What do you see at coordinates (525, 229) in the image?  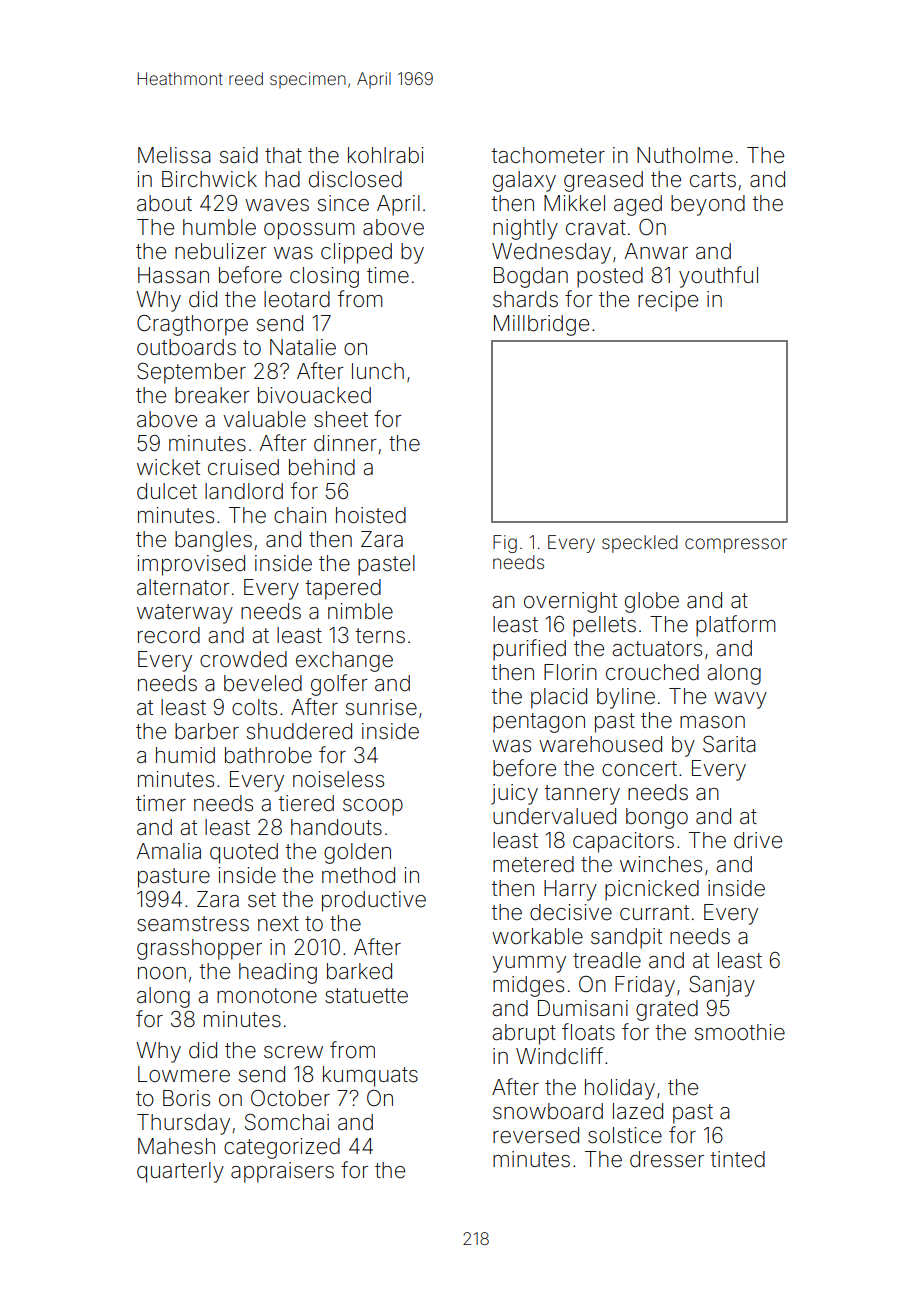 I see `nightly` at bounding box center [525, 229].
